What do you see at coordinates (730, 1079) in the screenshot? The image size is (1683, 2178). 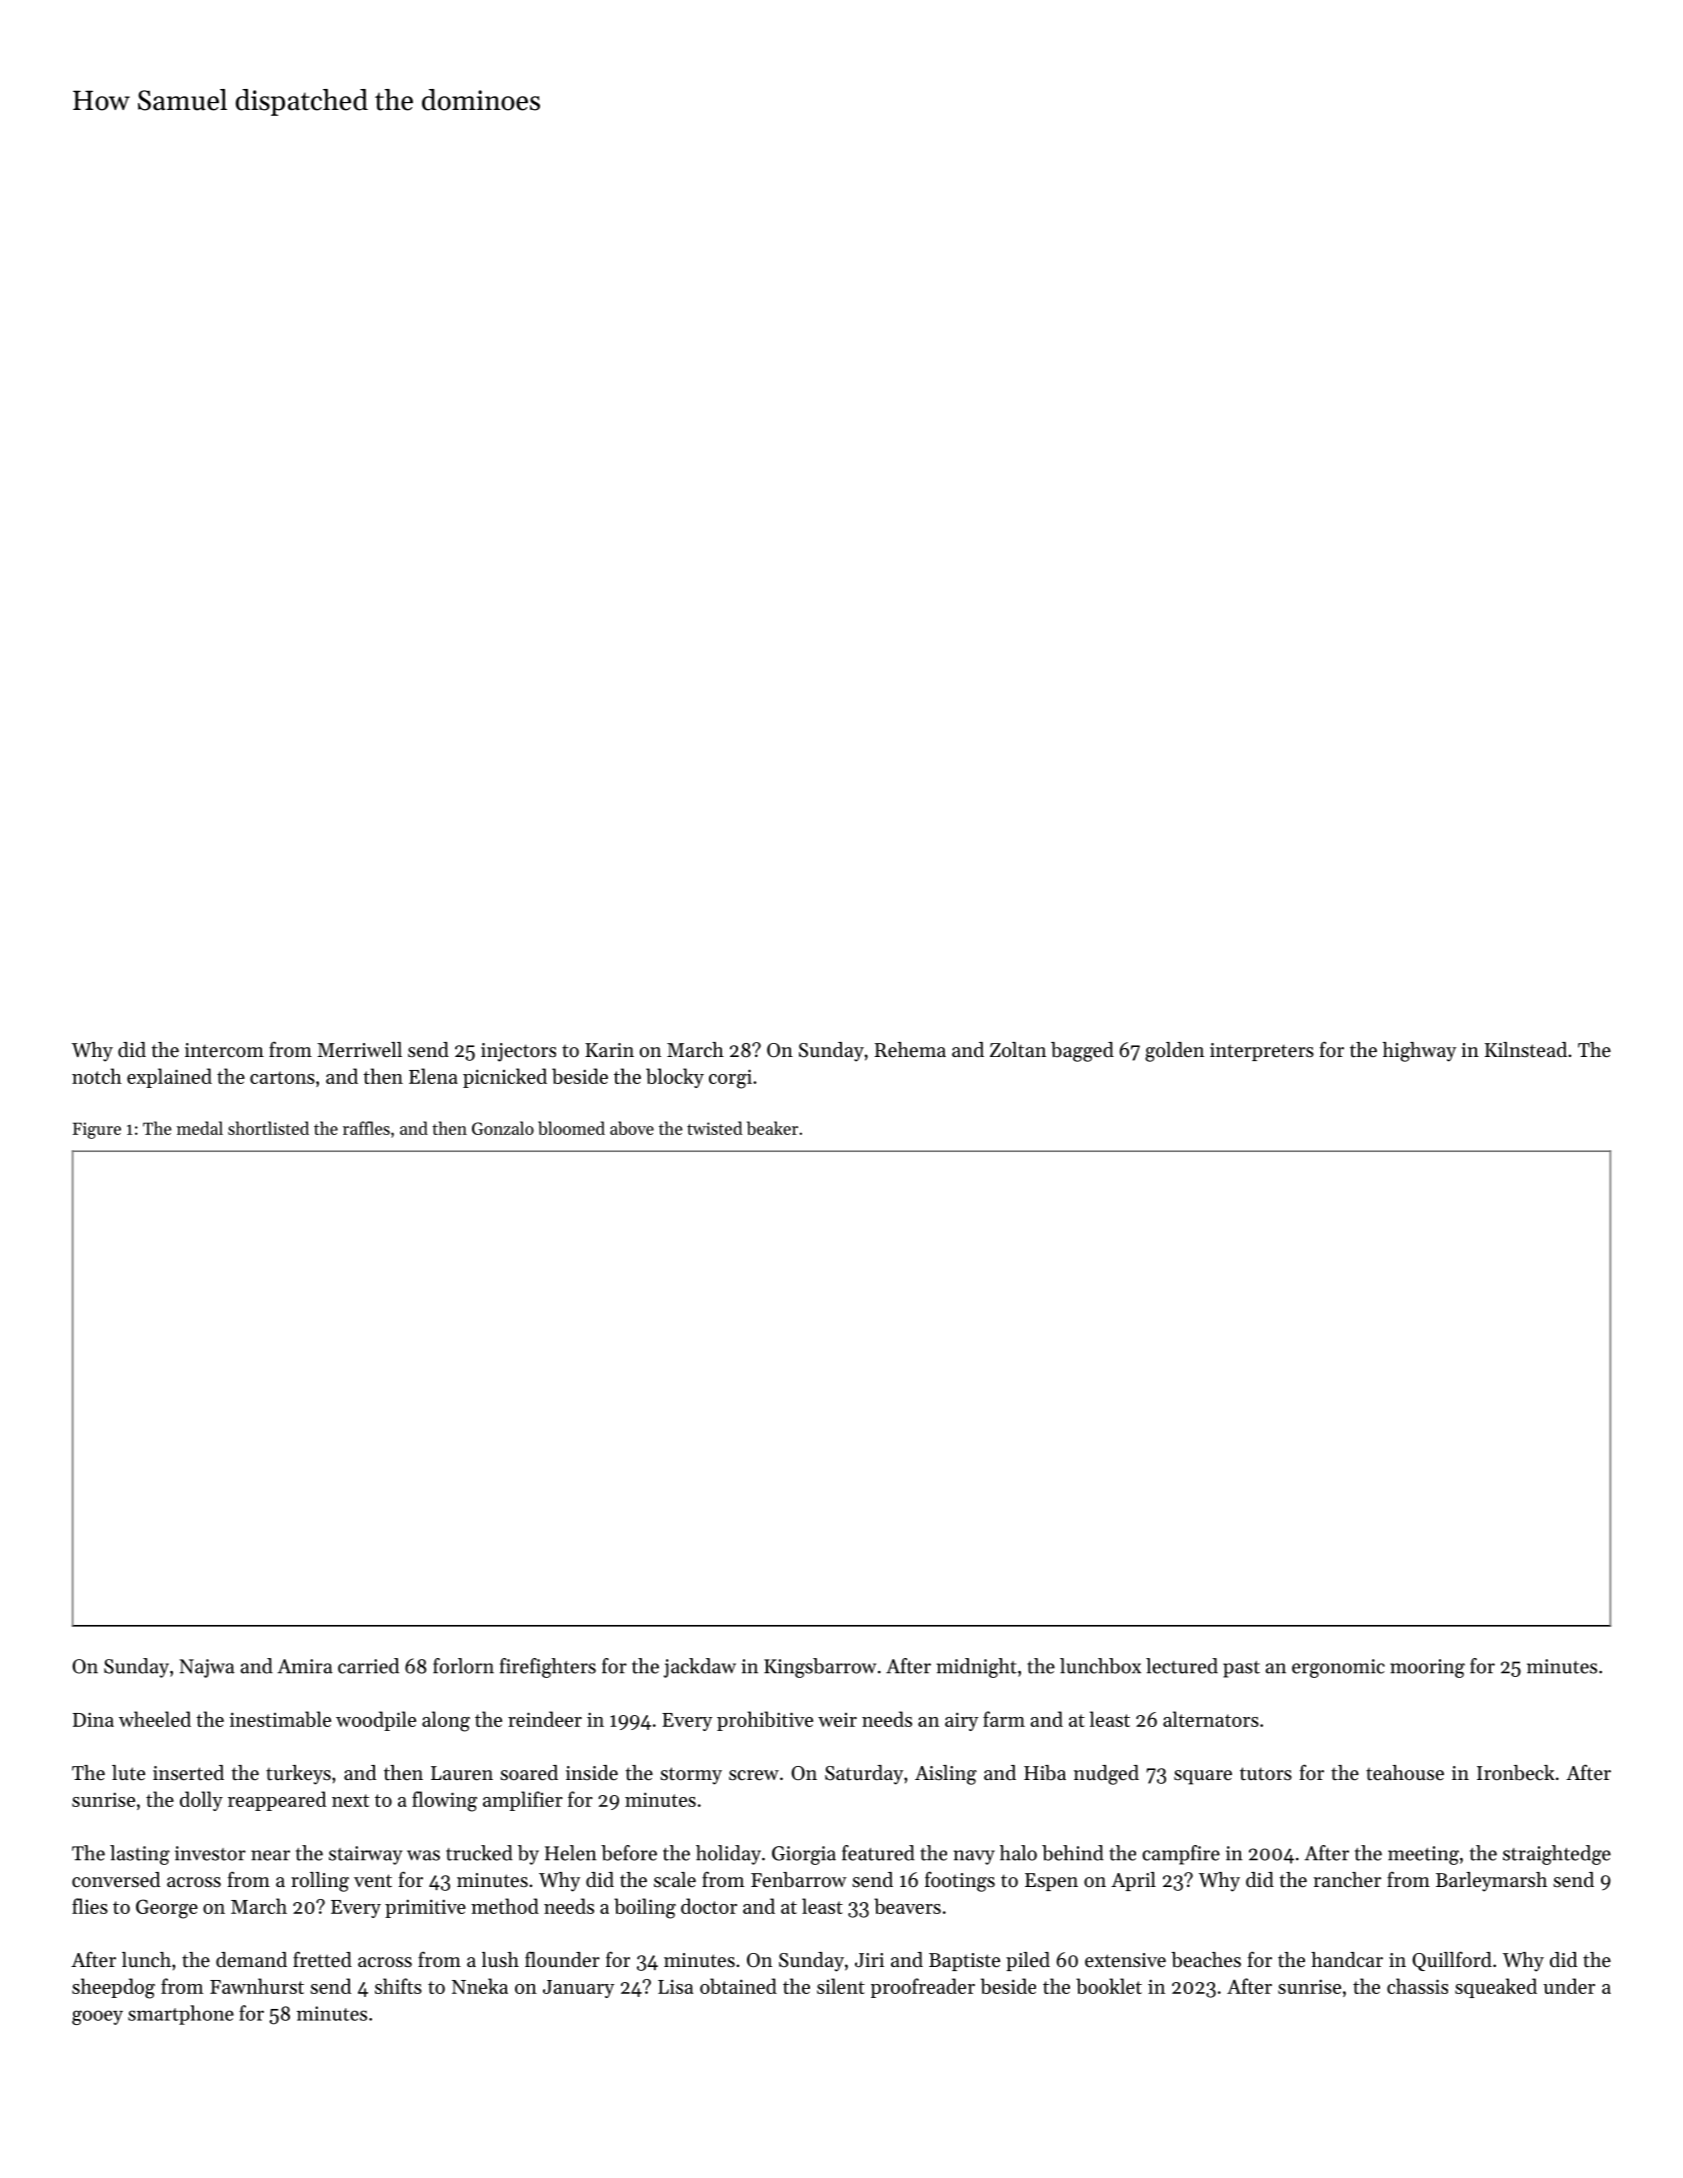 I see `corgi` at bounding box center [730, 1079].
